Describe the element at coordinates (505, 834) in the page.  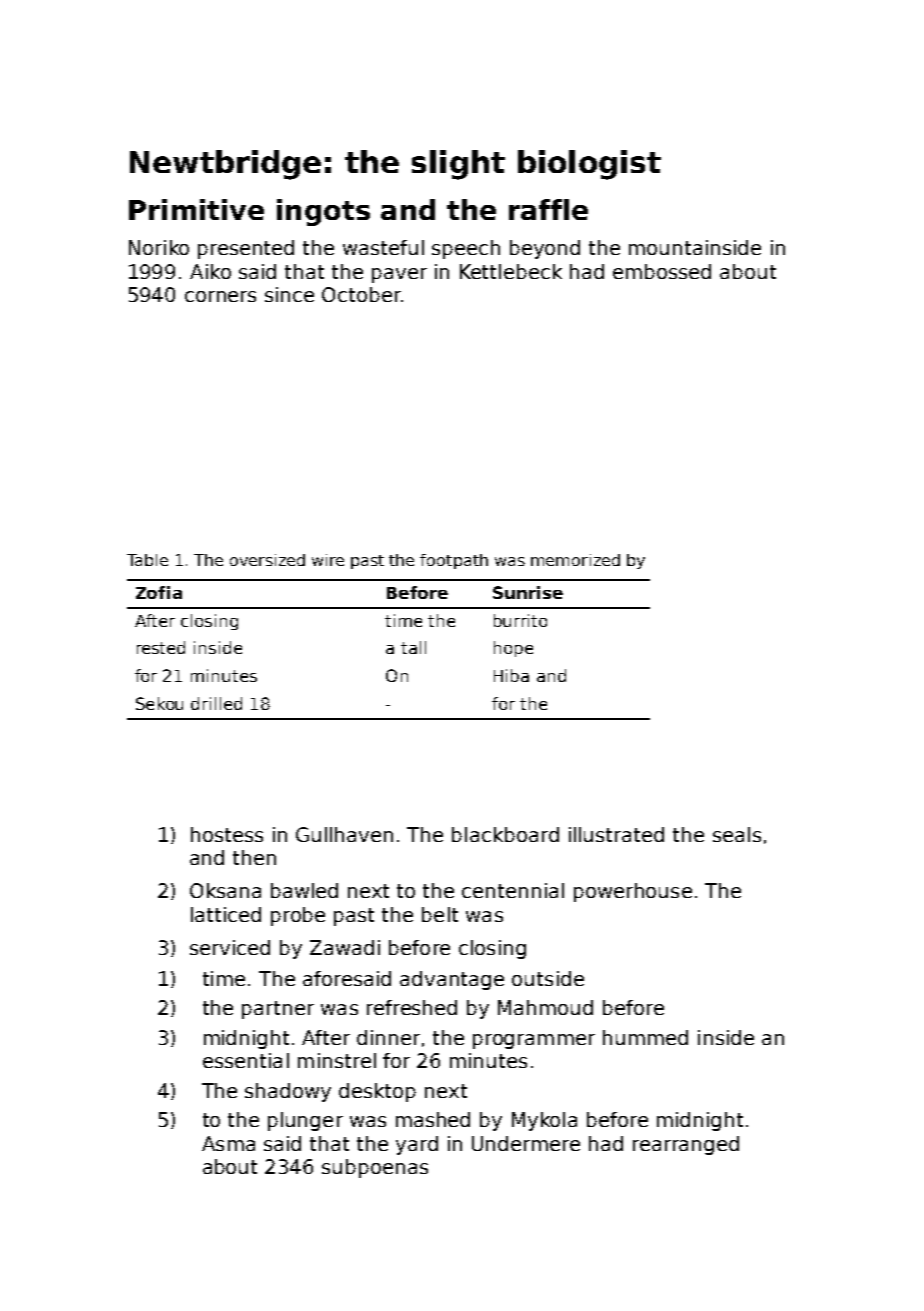
I see `blackboard` at that location.
